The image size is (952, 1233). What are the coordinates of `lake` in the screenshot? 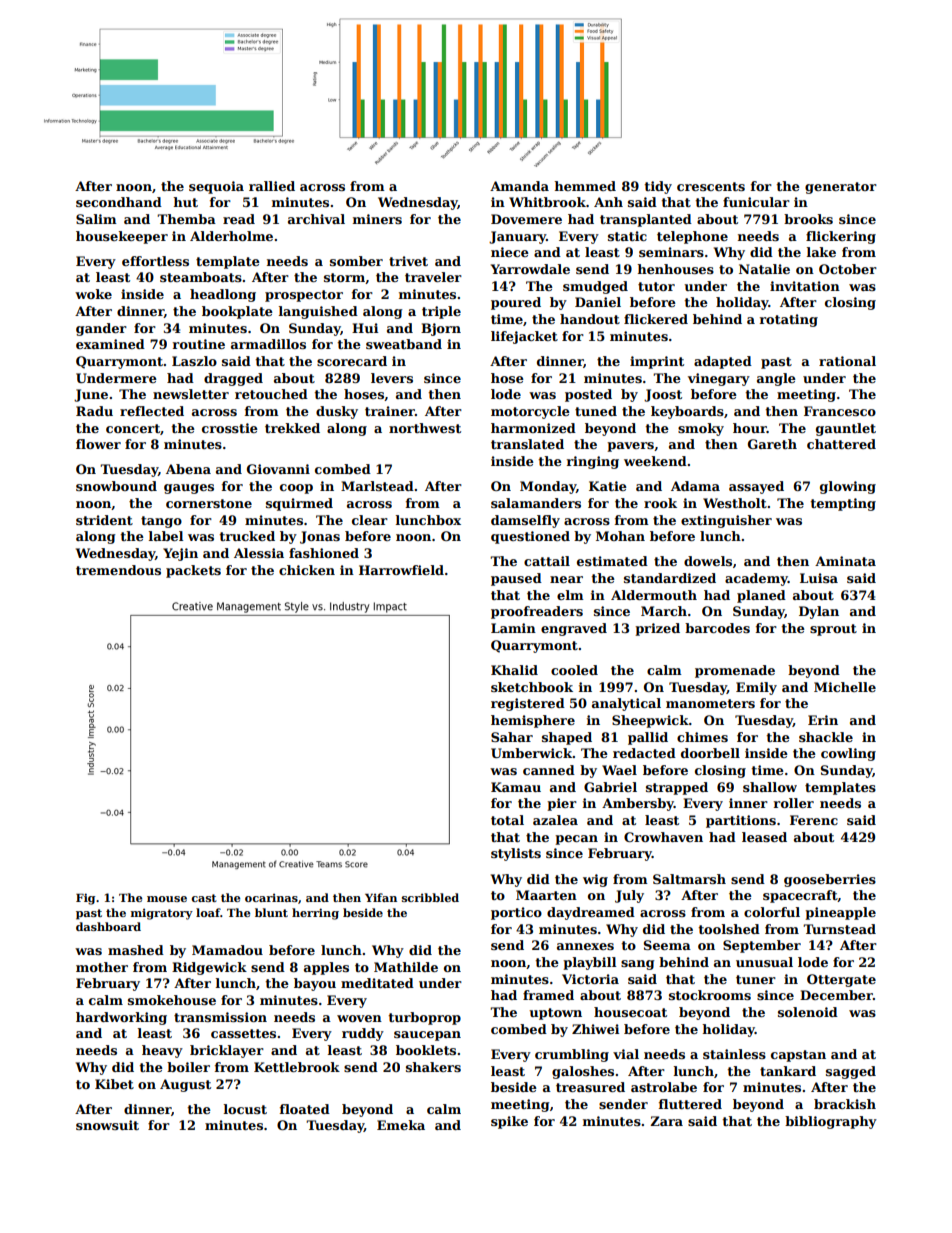 It's located at (821, 252).
